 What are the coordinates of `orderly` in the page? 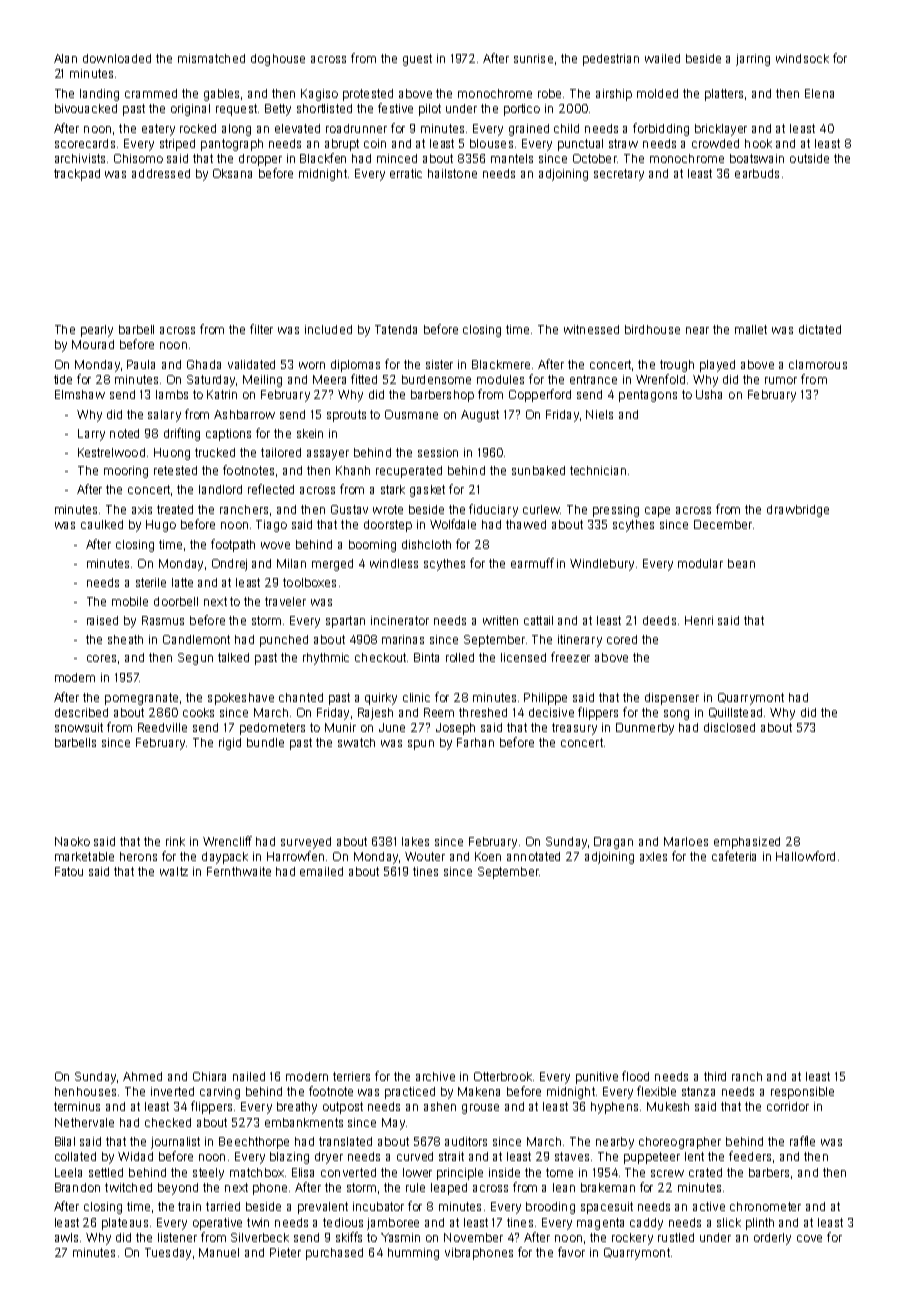 It's located at (772, 1239).
